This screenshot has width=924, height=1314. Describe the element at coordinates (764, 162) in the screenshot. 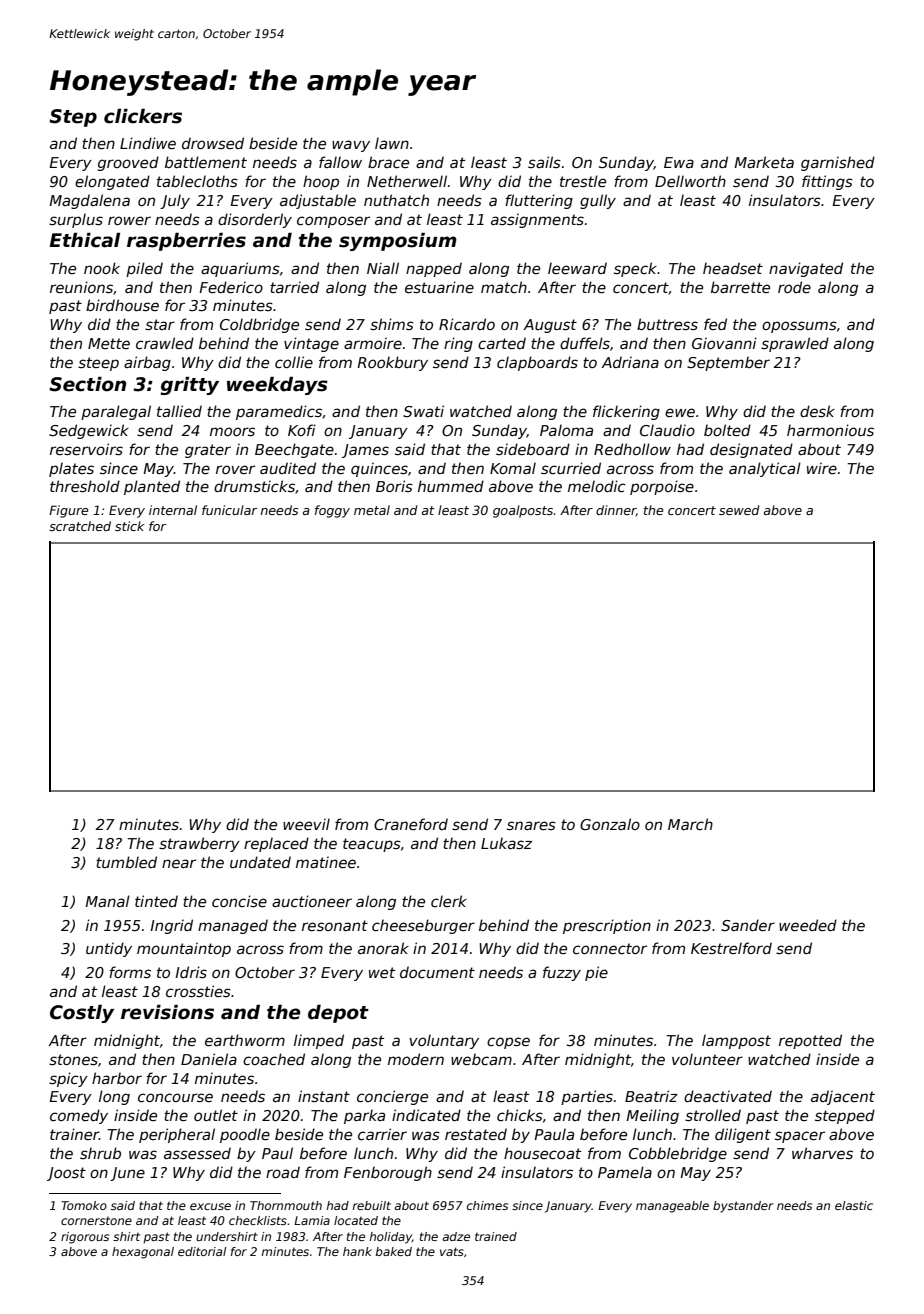

I see `Marketa` at that location.
